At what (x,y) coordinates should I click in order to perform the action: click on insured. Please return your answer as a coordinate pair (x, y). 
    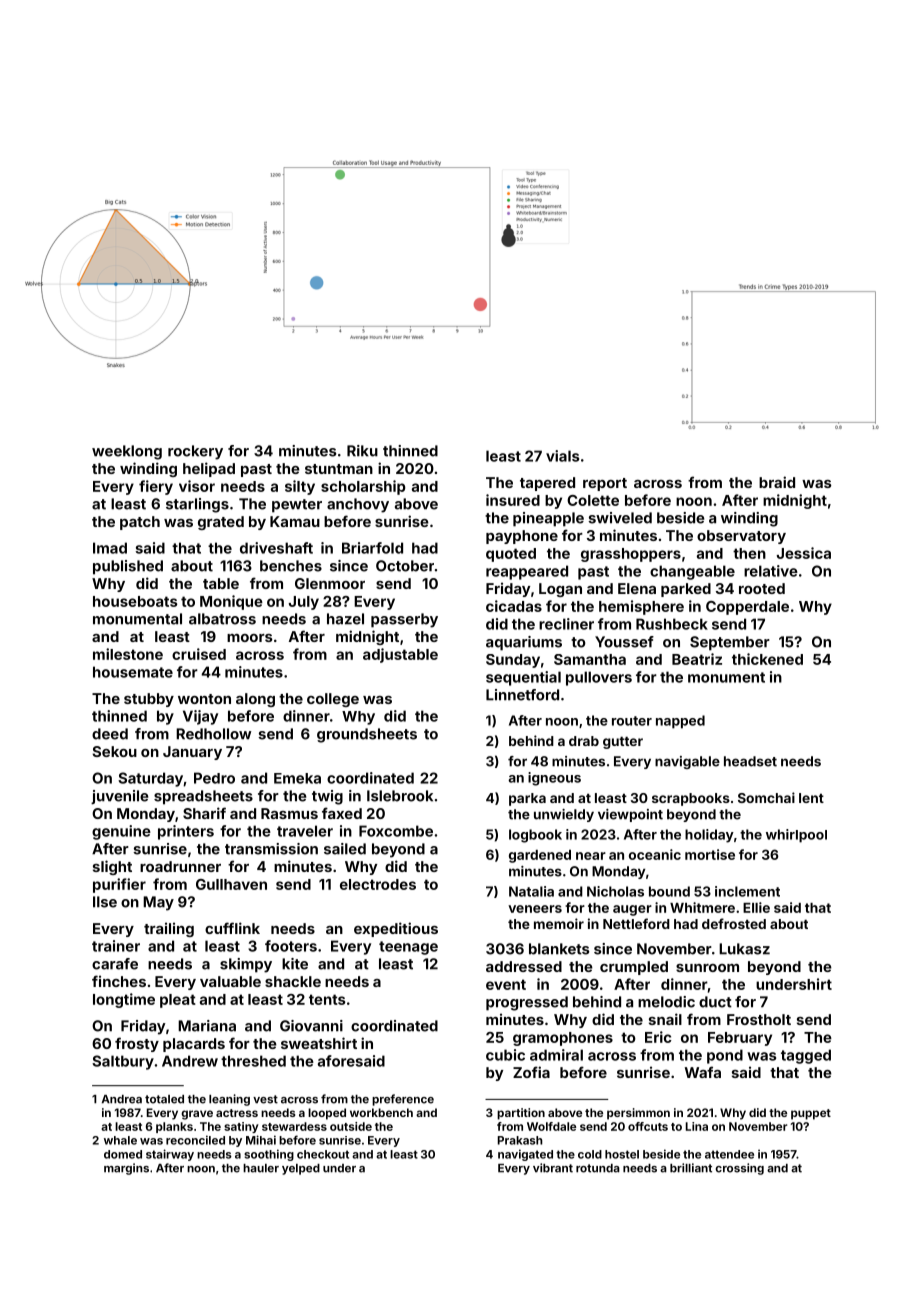
    Looking at the image, I should click on (513, 500).
